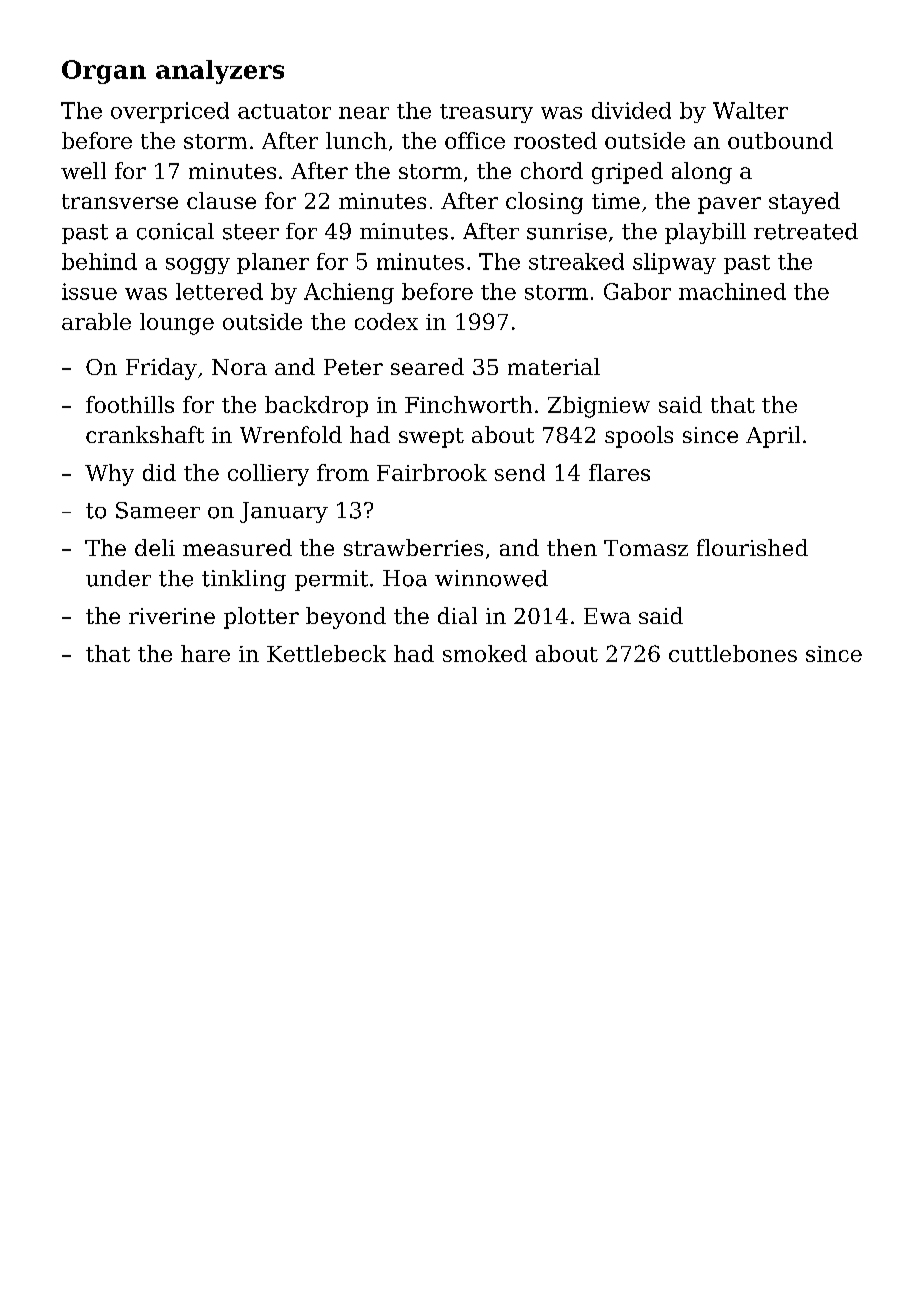 Image resolution: width=924 pixels, height=1311 pixels. I want to click on Kettlebeck, so click(326, 653).
